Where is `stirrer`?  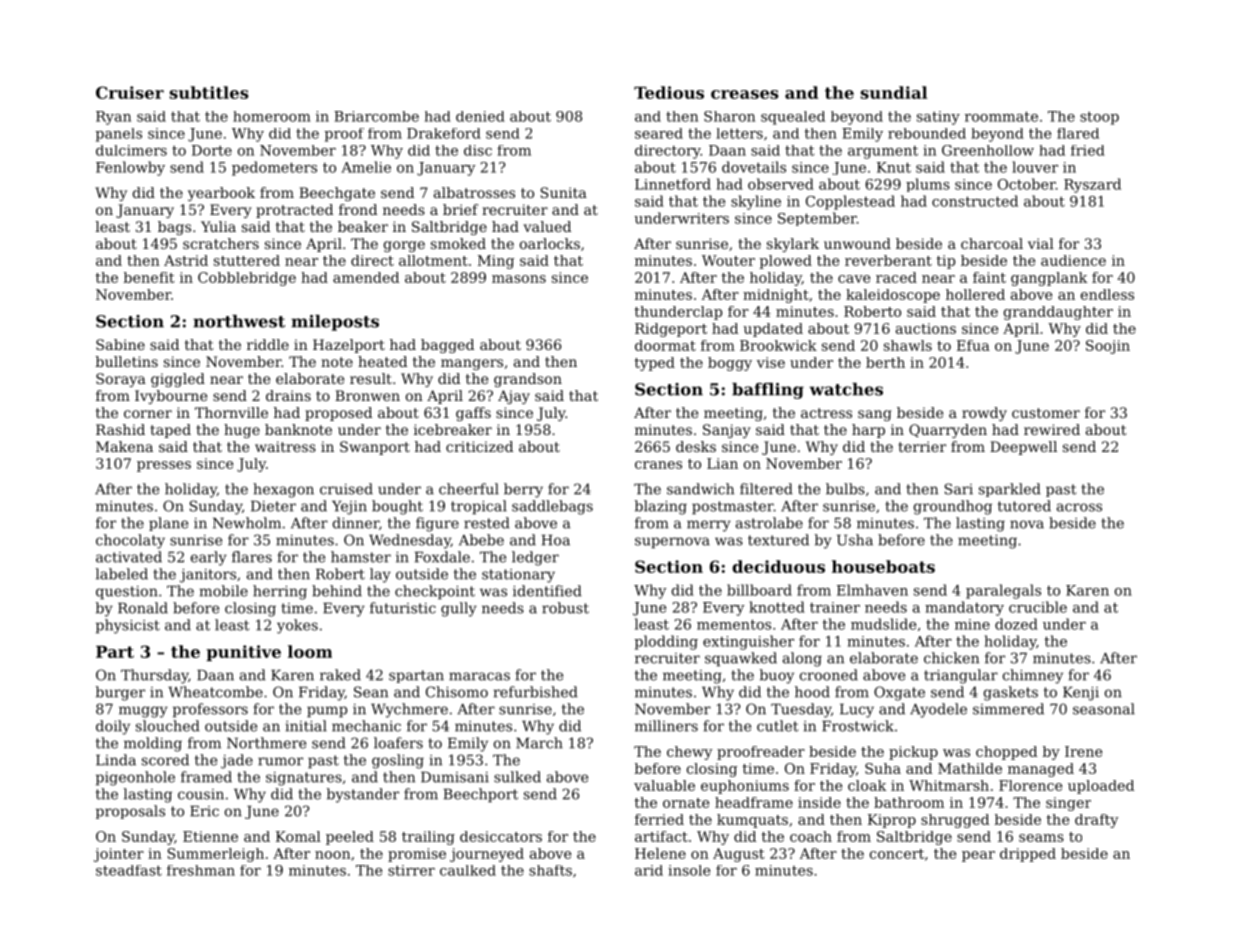 stirrer is located at coordinates (411, 870).
